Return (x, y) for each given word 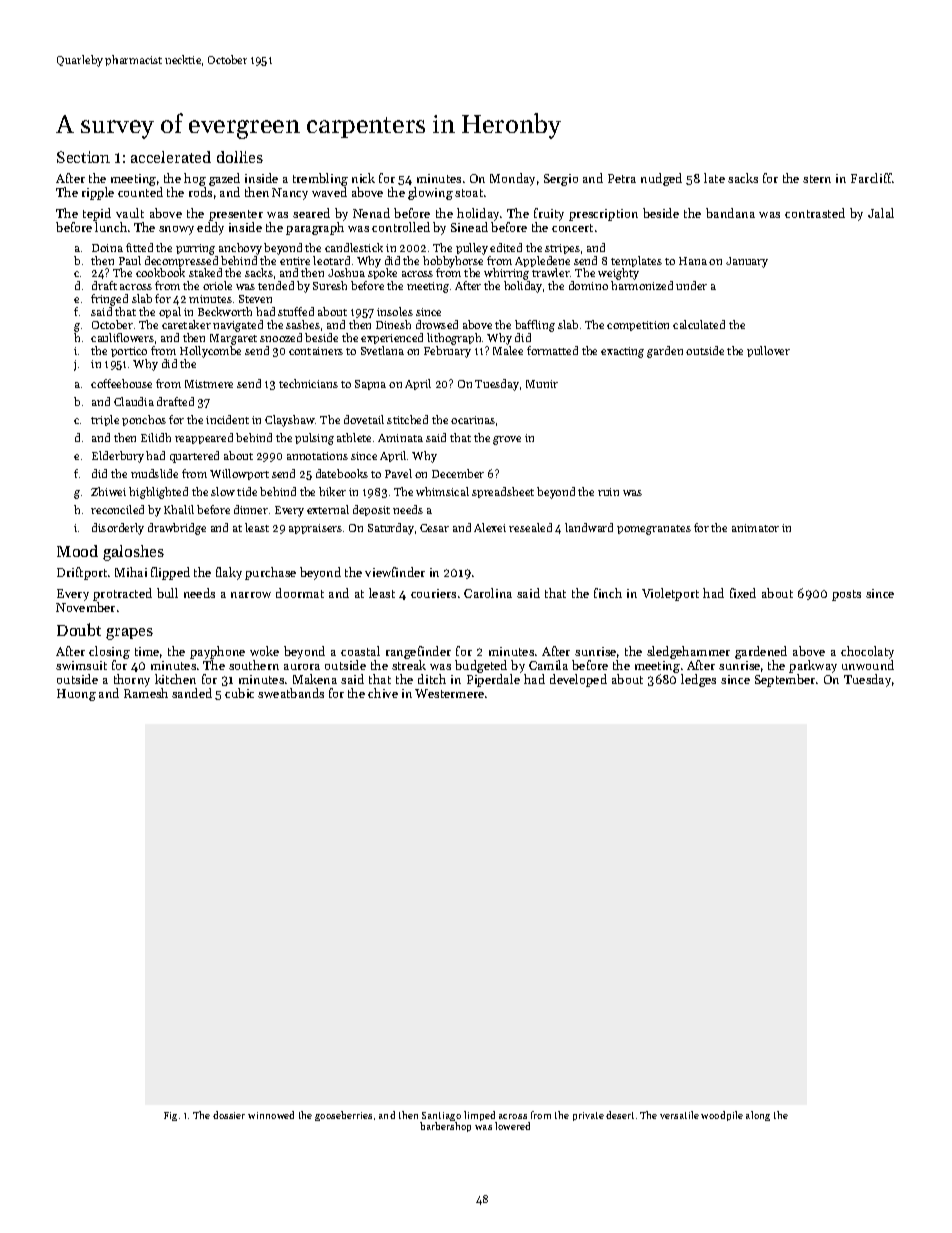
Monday (512, 179)
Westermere (449, 693)
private (588, 1116)
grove (507, 440)
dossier (229, 1115)
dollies (240, 157)
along (758, 1116)
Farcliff (871, 178)
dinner (251, 509)
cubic (239, 693)
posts (846, 595)
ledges (698, 680)
